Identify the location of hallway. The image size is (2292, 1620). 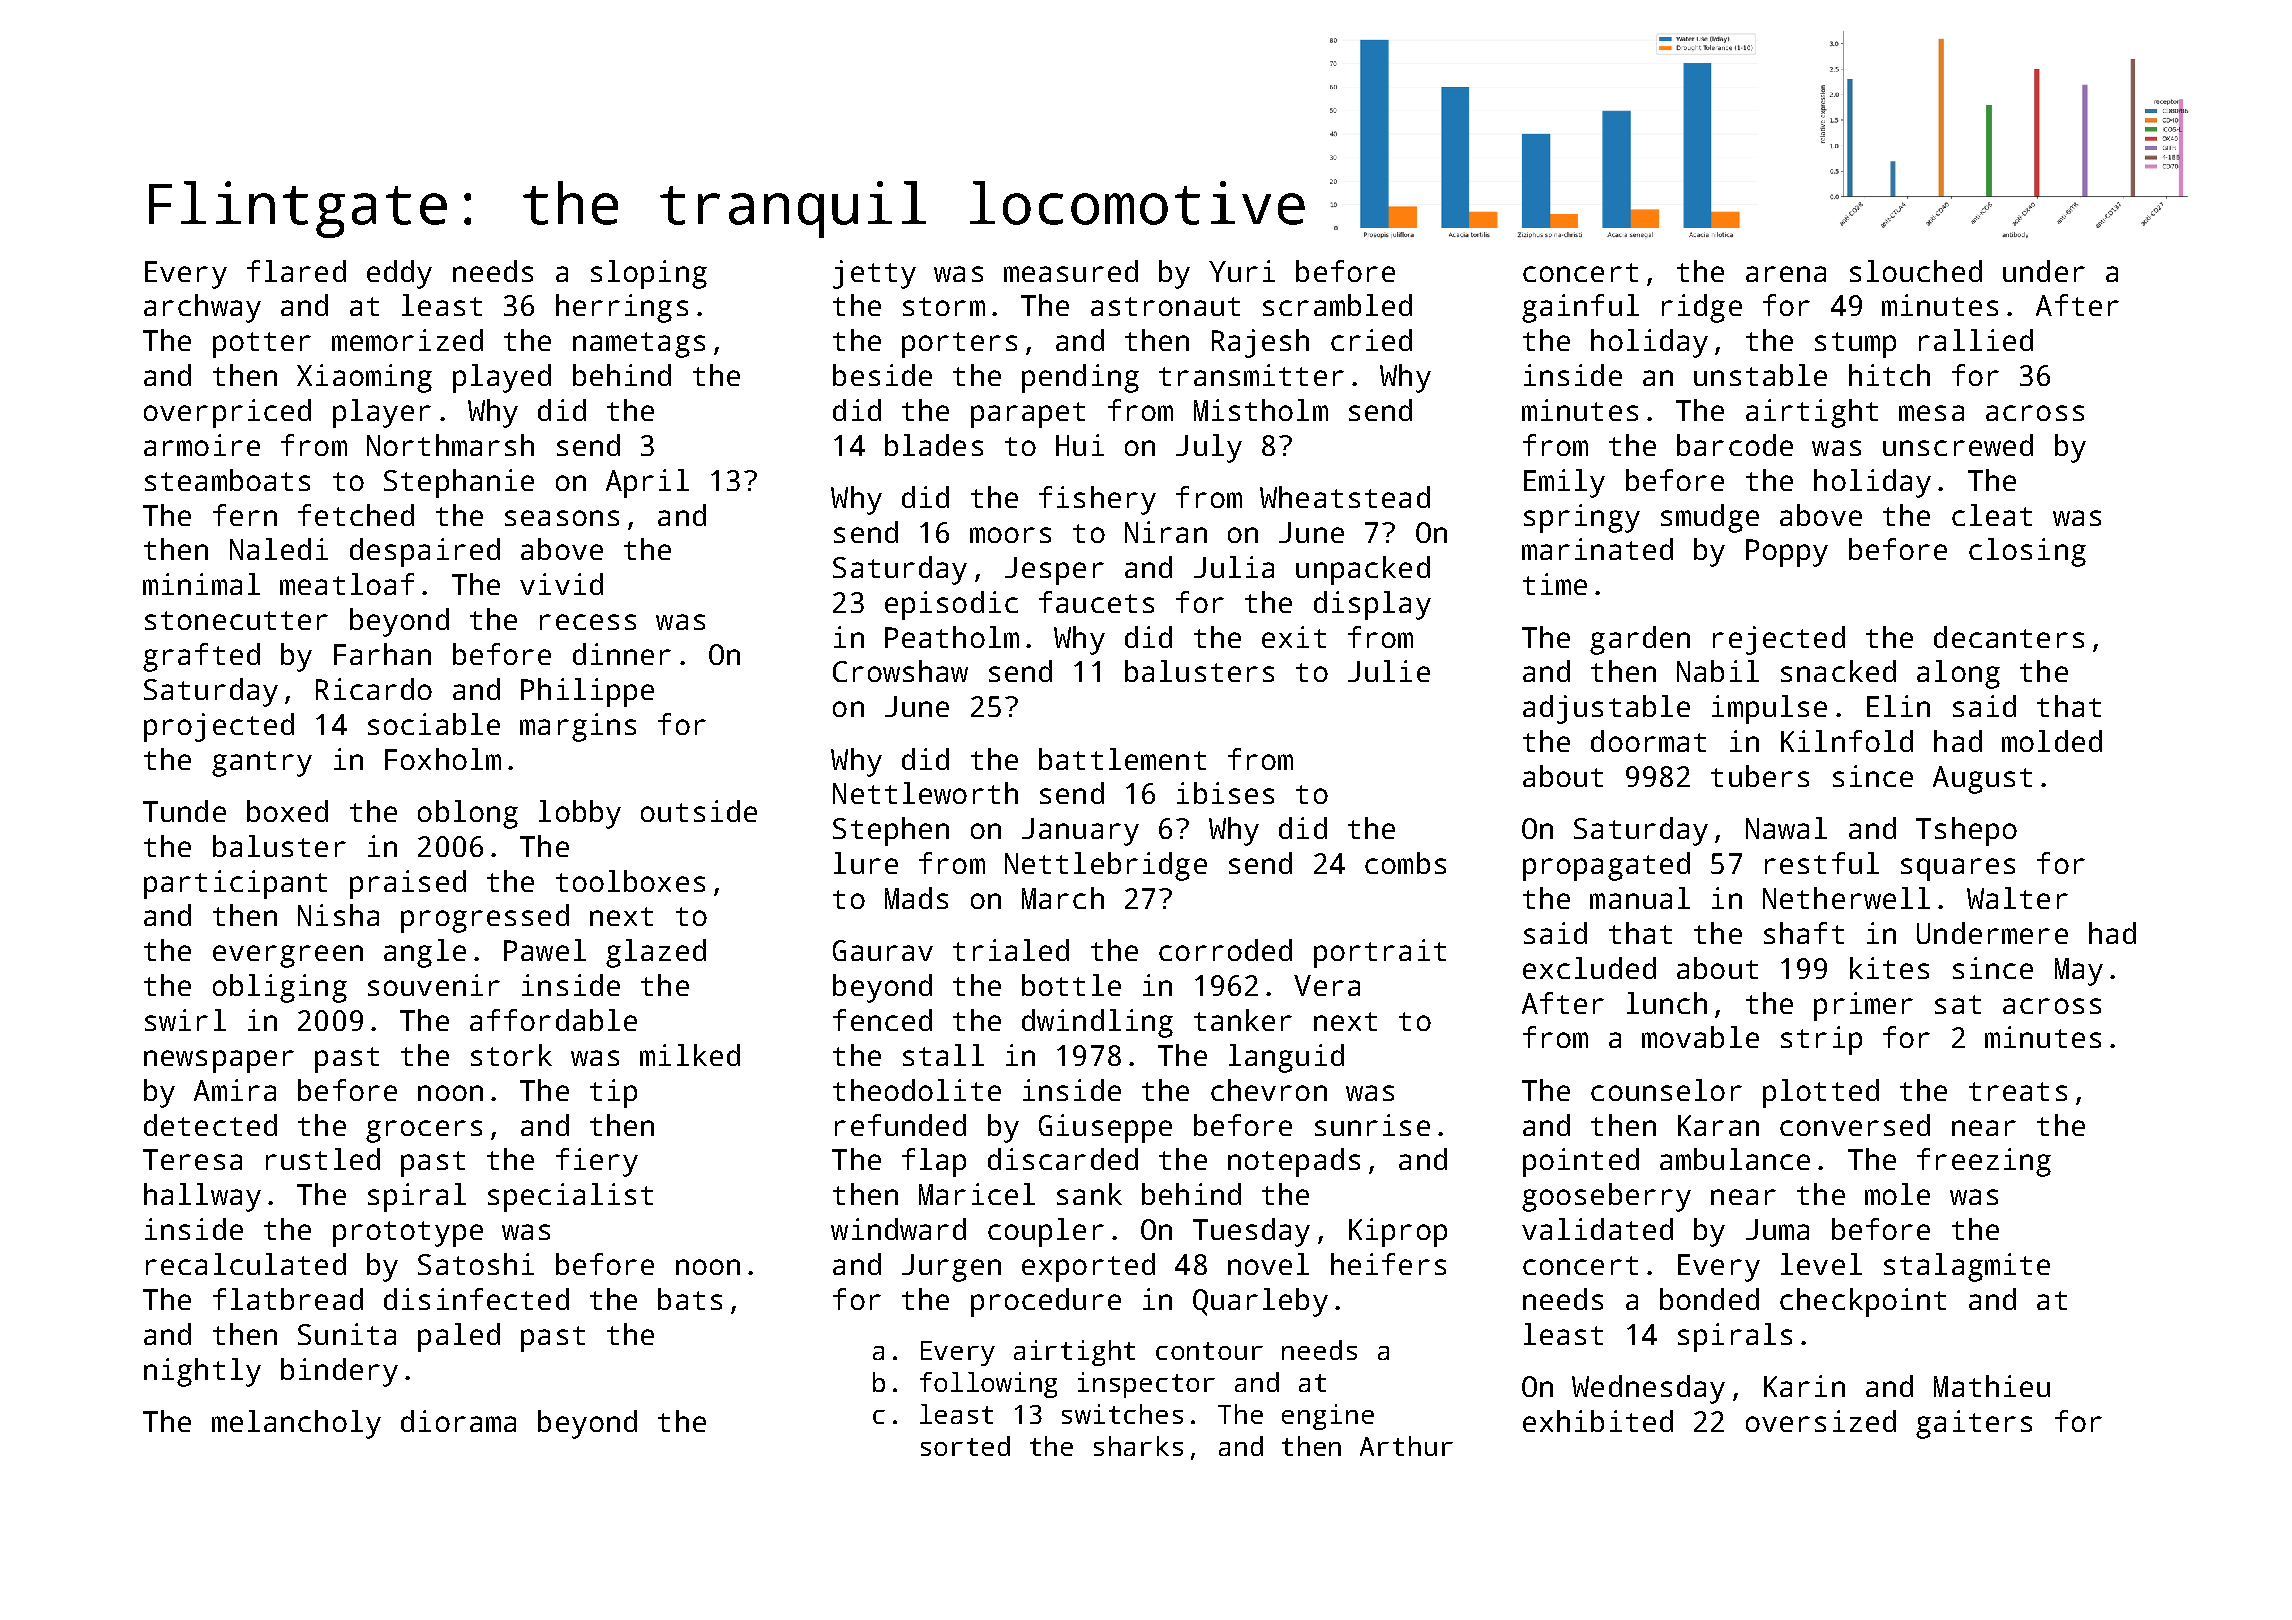
(202, 1197).
